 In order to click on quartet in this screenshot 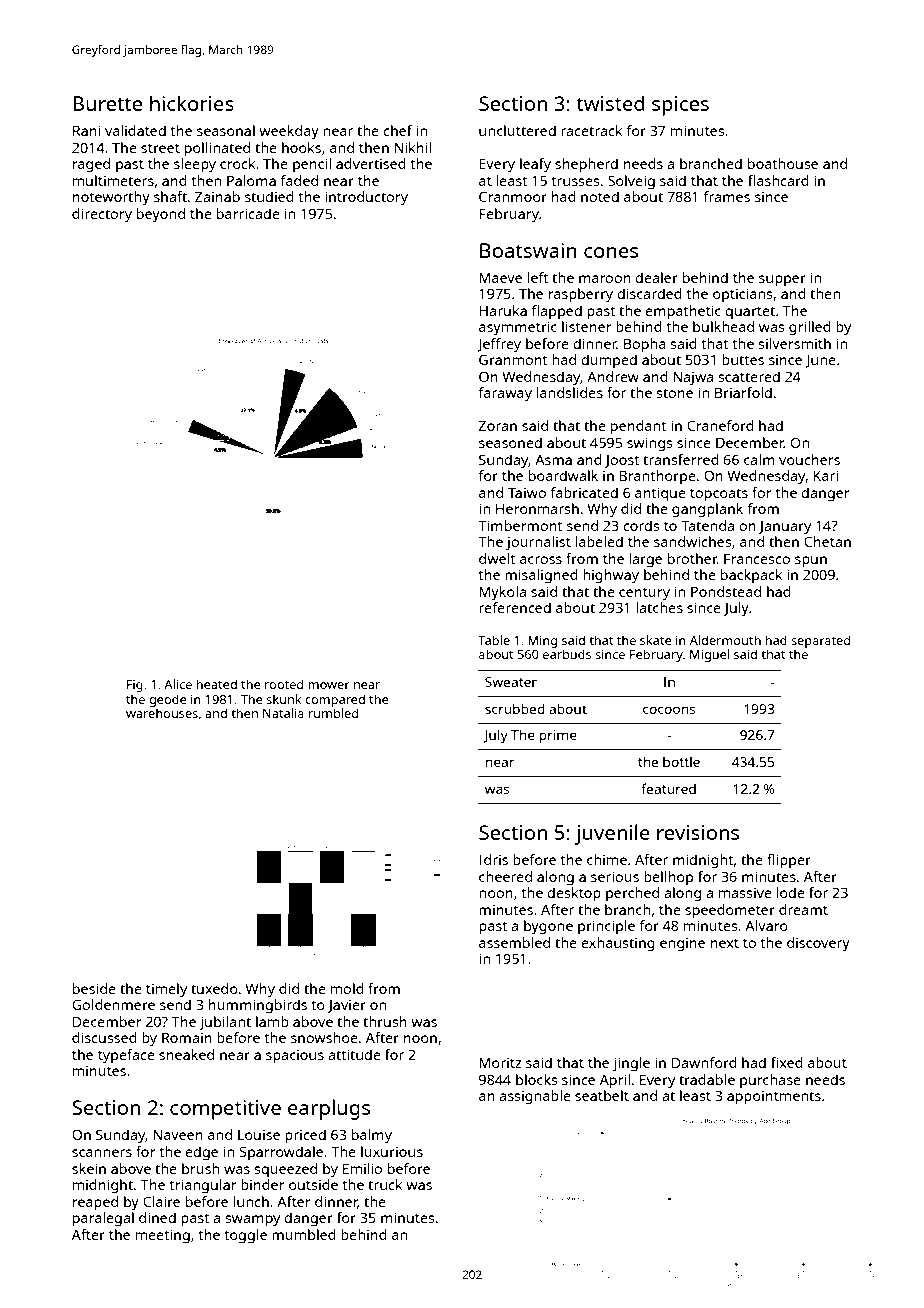, I will do `click(750, 313)`.
